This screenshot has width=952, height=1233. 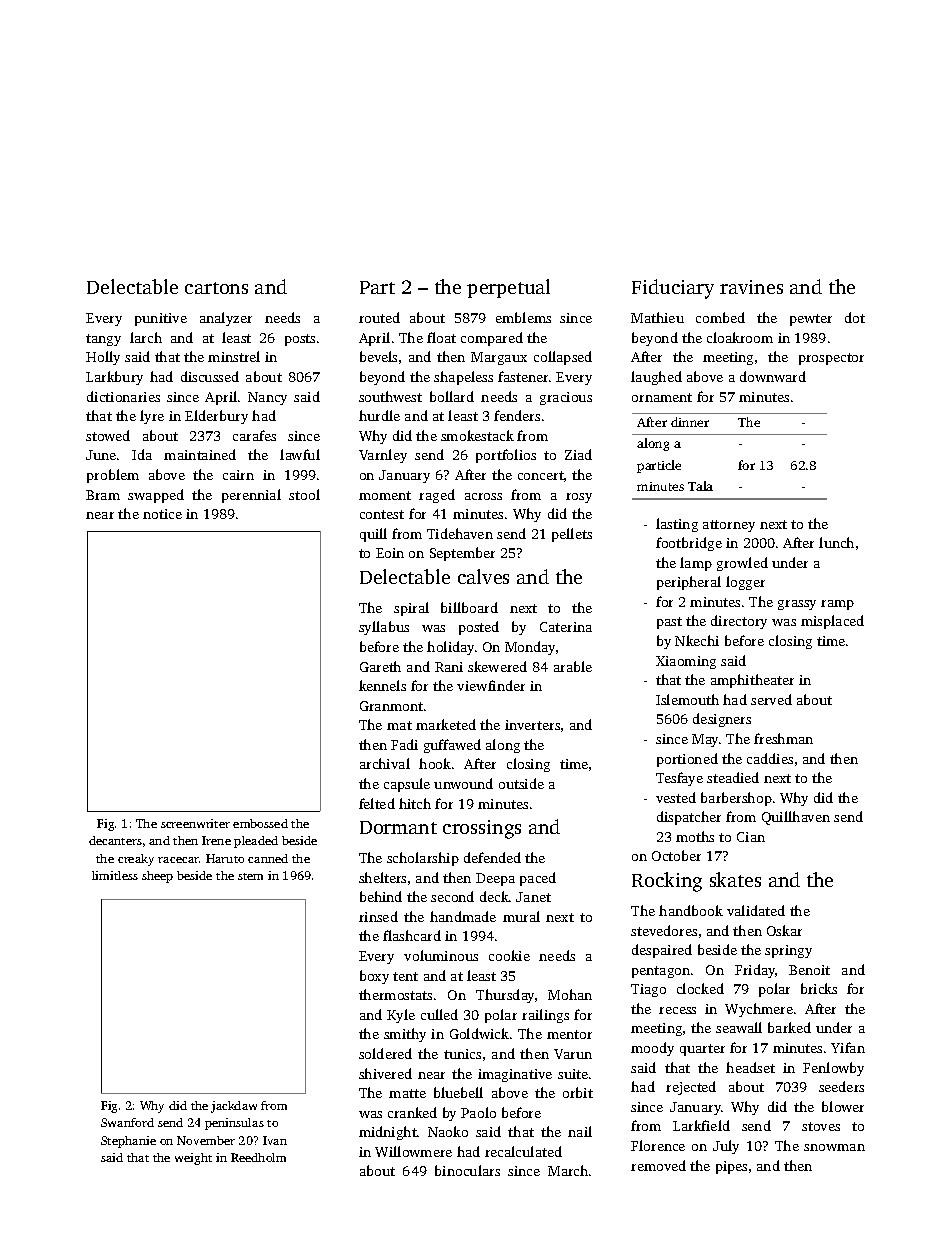 What do you see at coordinates (127, 1122) in the screenshot?
I see `Swanford` at bounding box center [127, 1122].
